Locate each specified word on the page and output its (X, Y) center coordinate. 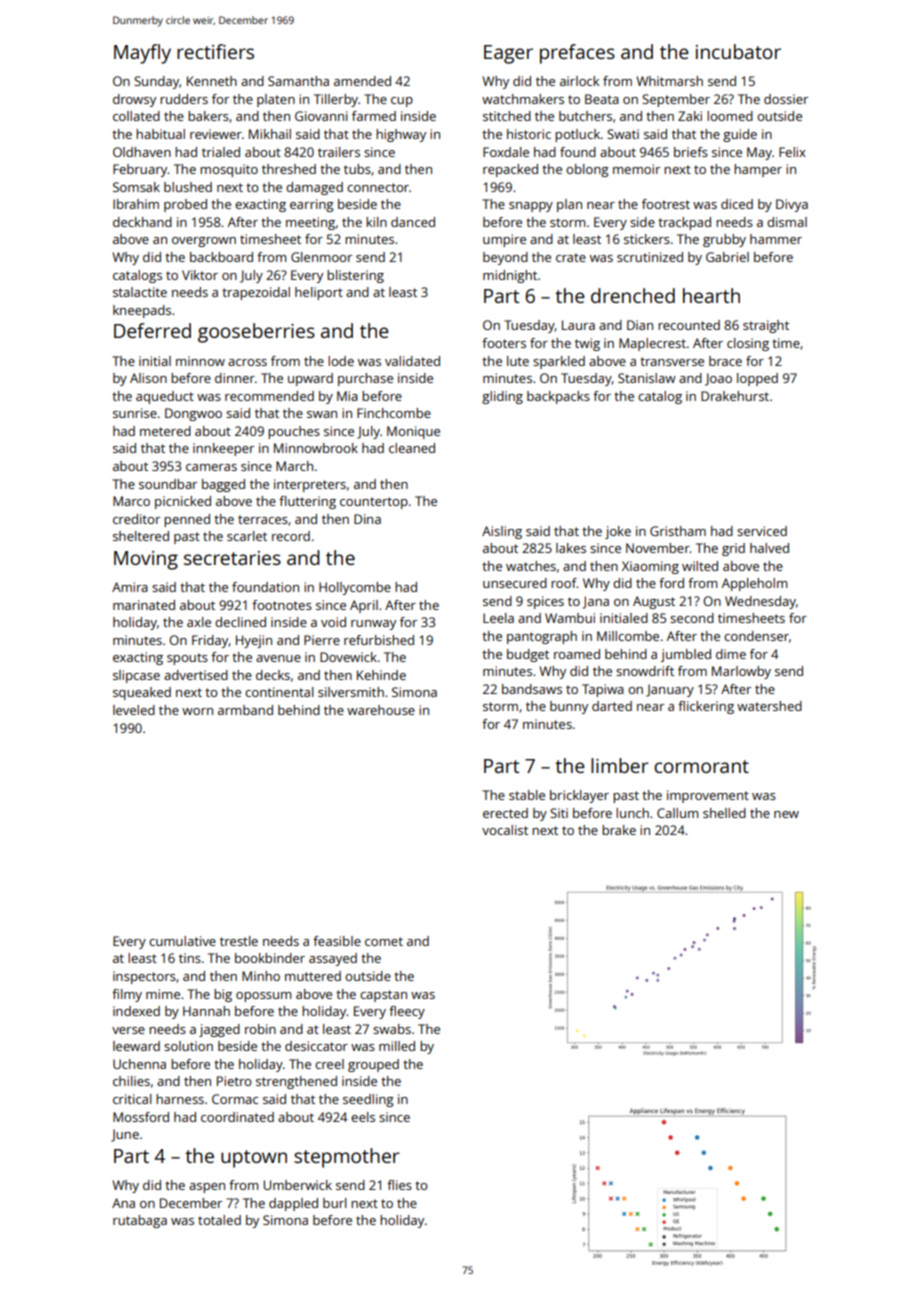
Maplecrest (652, 344)
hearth (711, 295)
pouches (294, 432)
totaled (219, 1220)
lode (341, 361)
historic (529, 134)
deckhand (142, 222)
